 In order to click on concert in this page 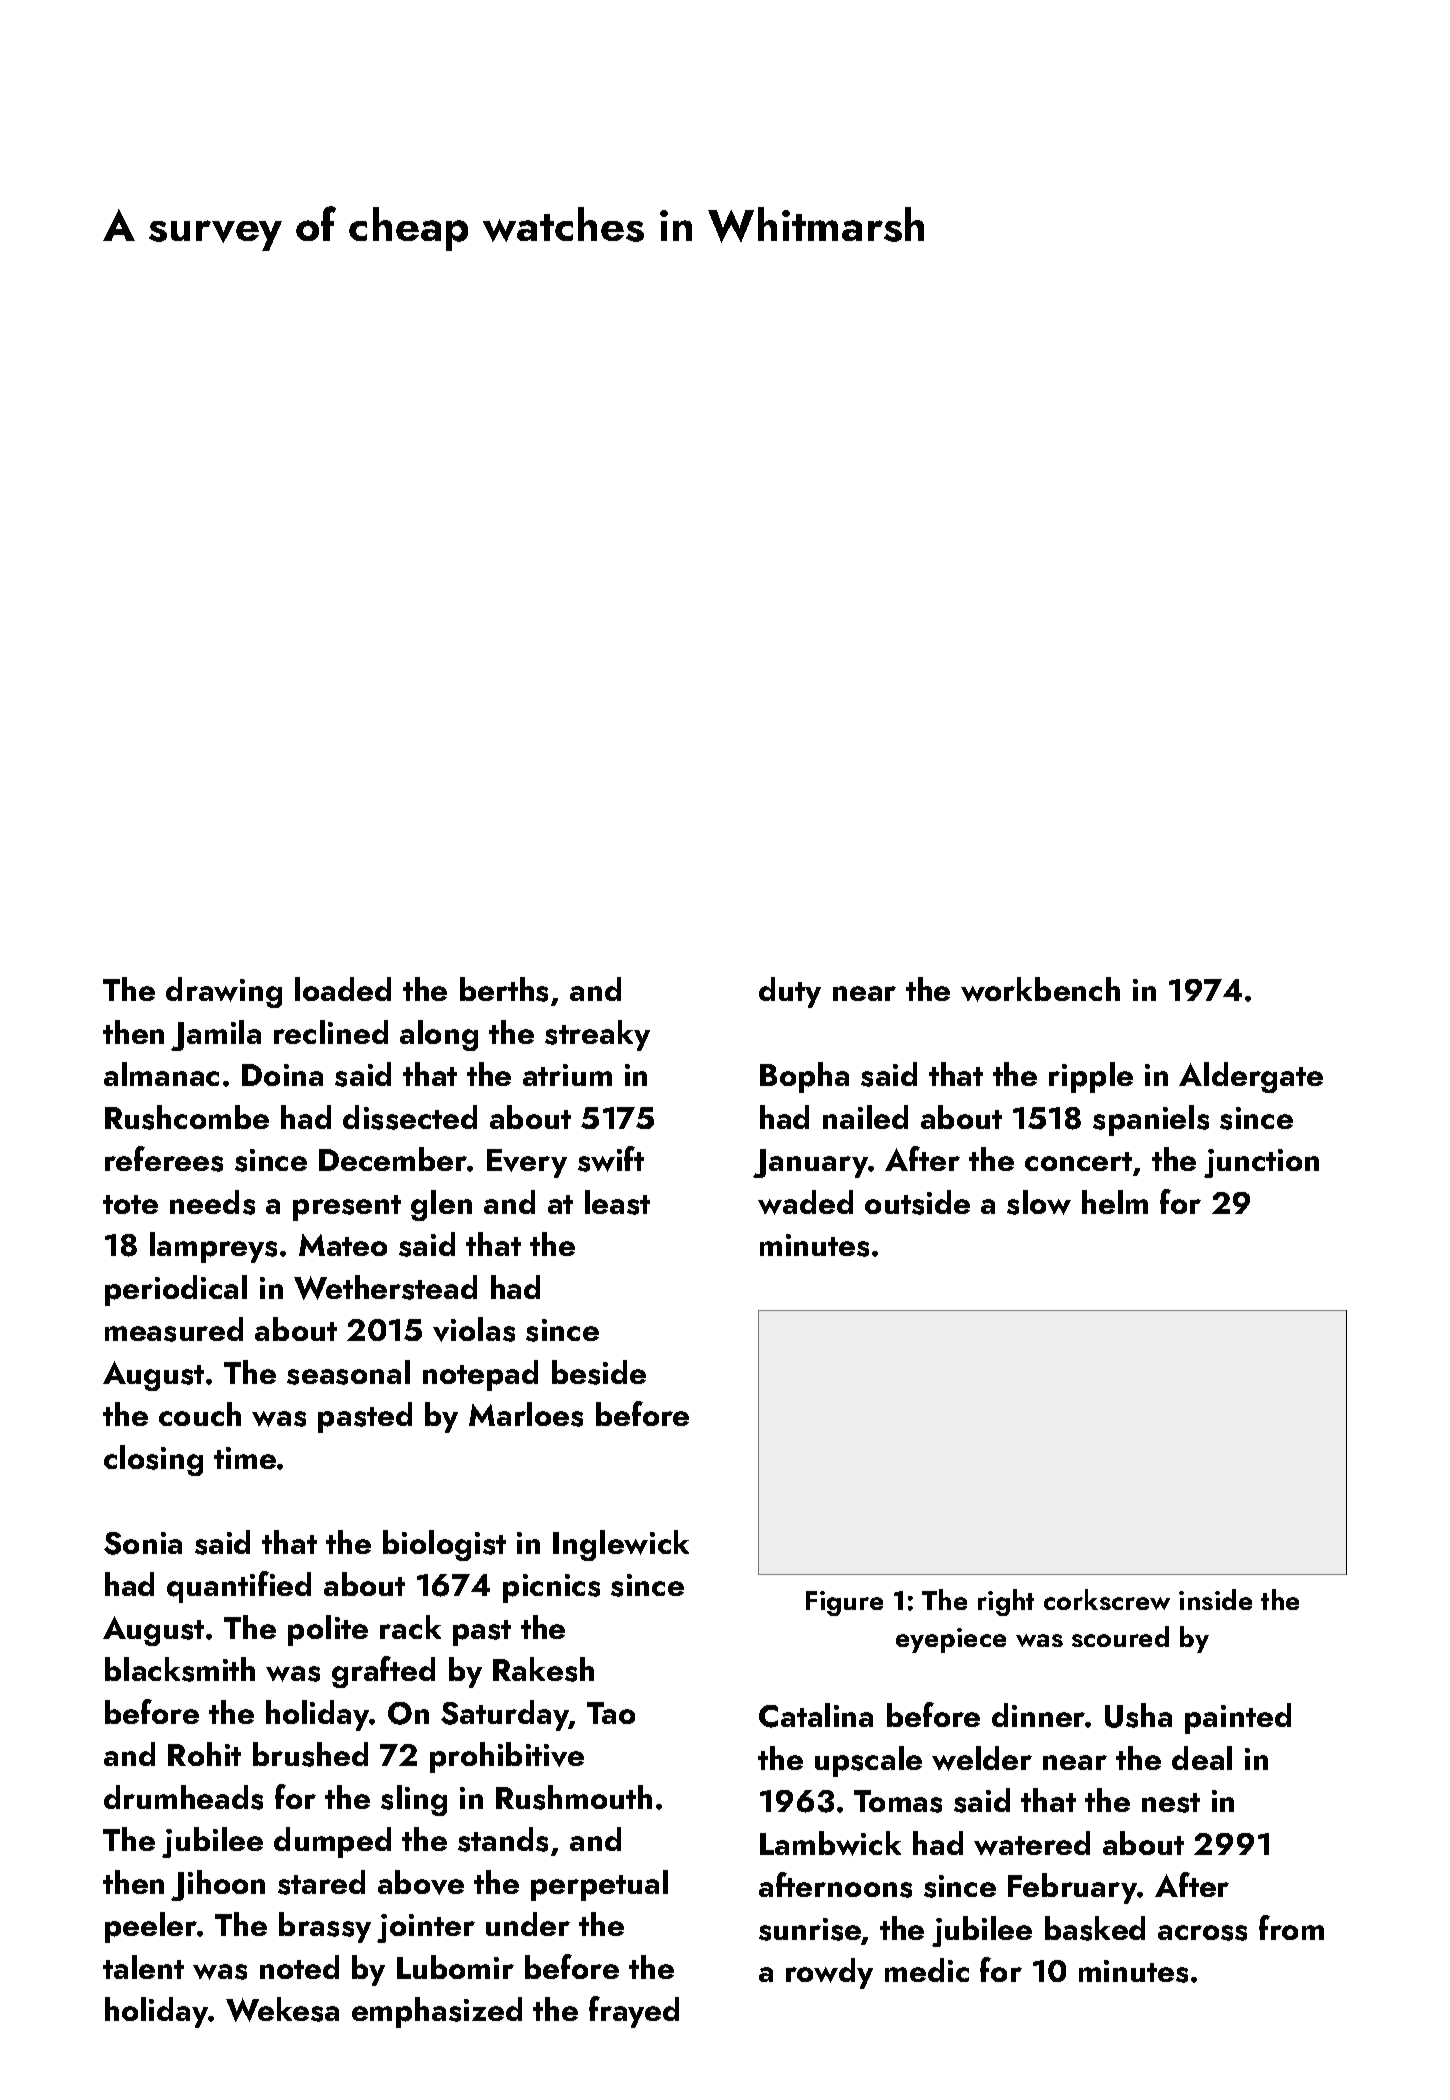, I will do `click(1078, 1161)`.
